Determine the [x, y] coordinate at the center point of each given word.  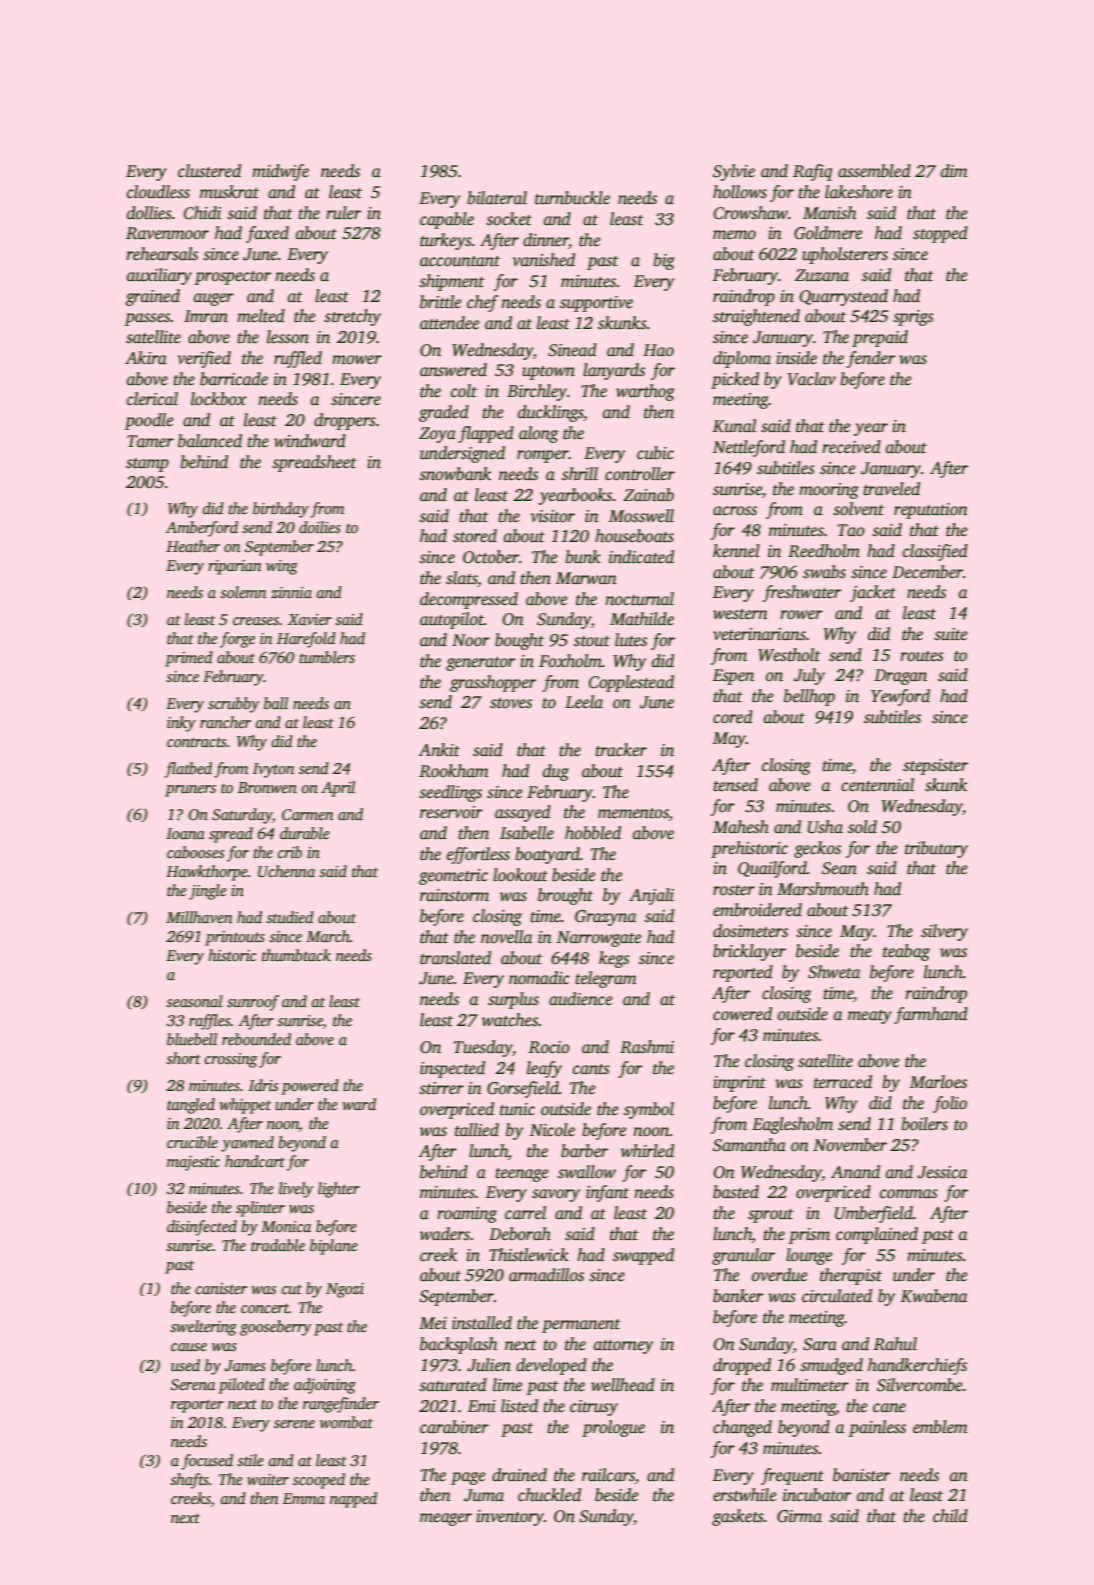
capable [447, 220]
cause [189, 1347]
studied [290, 917]
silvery [944, 932]
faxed [267, 234]
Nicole [552, 1129]
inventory [510, 1518]
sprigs [913, 318]
